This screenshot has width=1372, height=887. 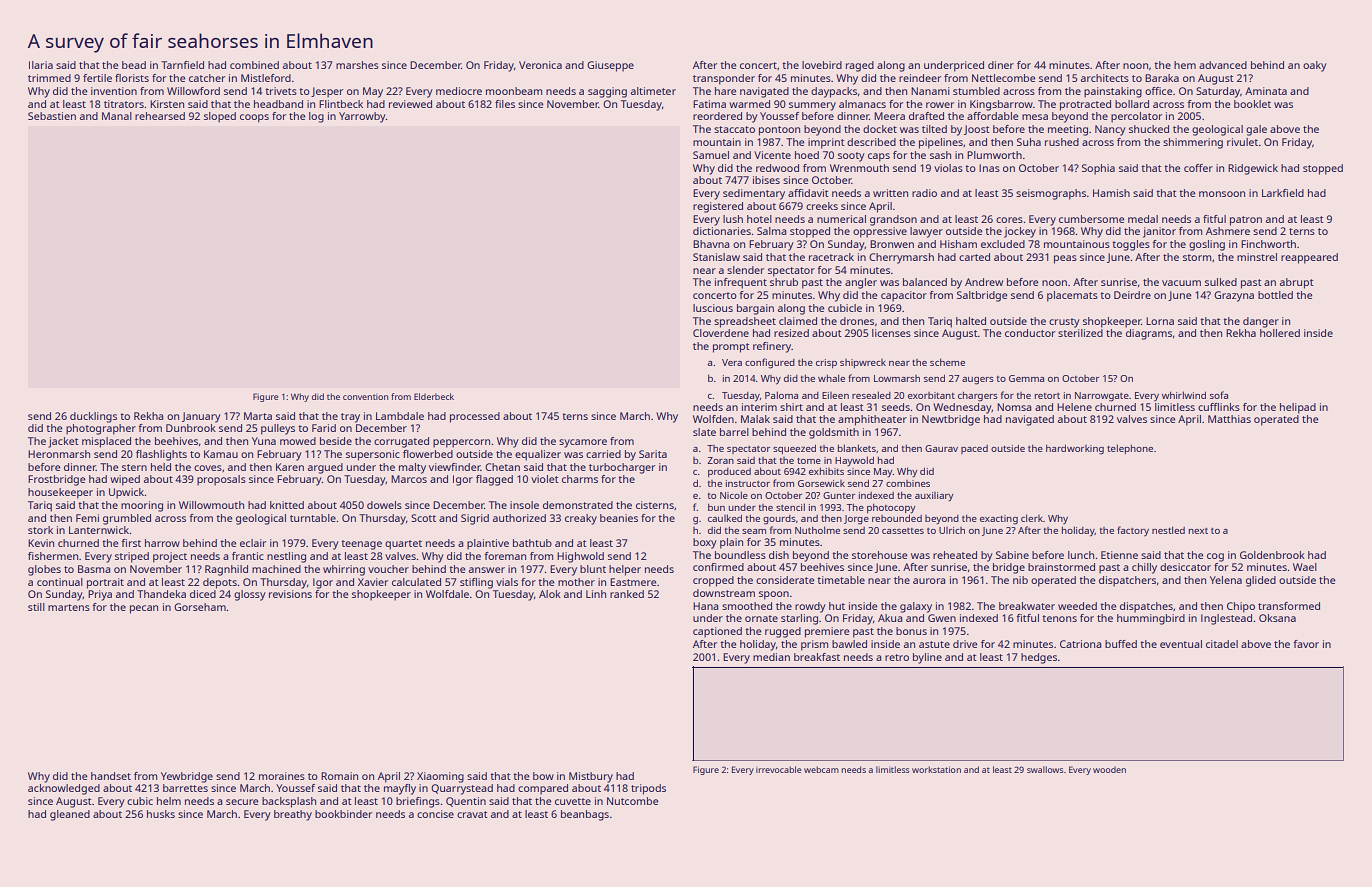 What do you see at coordinates (711, 244) in the screenshot?
I see `Bhavna` at bounding box center [711, 244].
